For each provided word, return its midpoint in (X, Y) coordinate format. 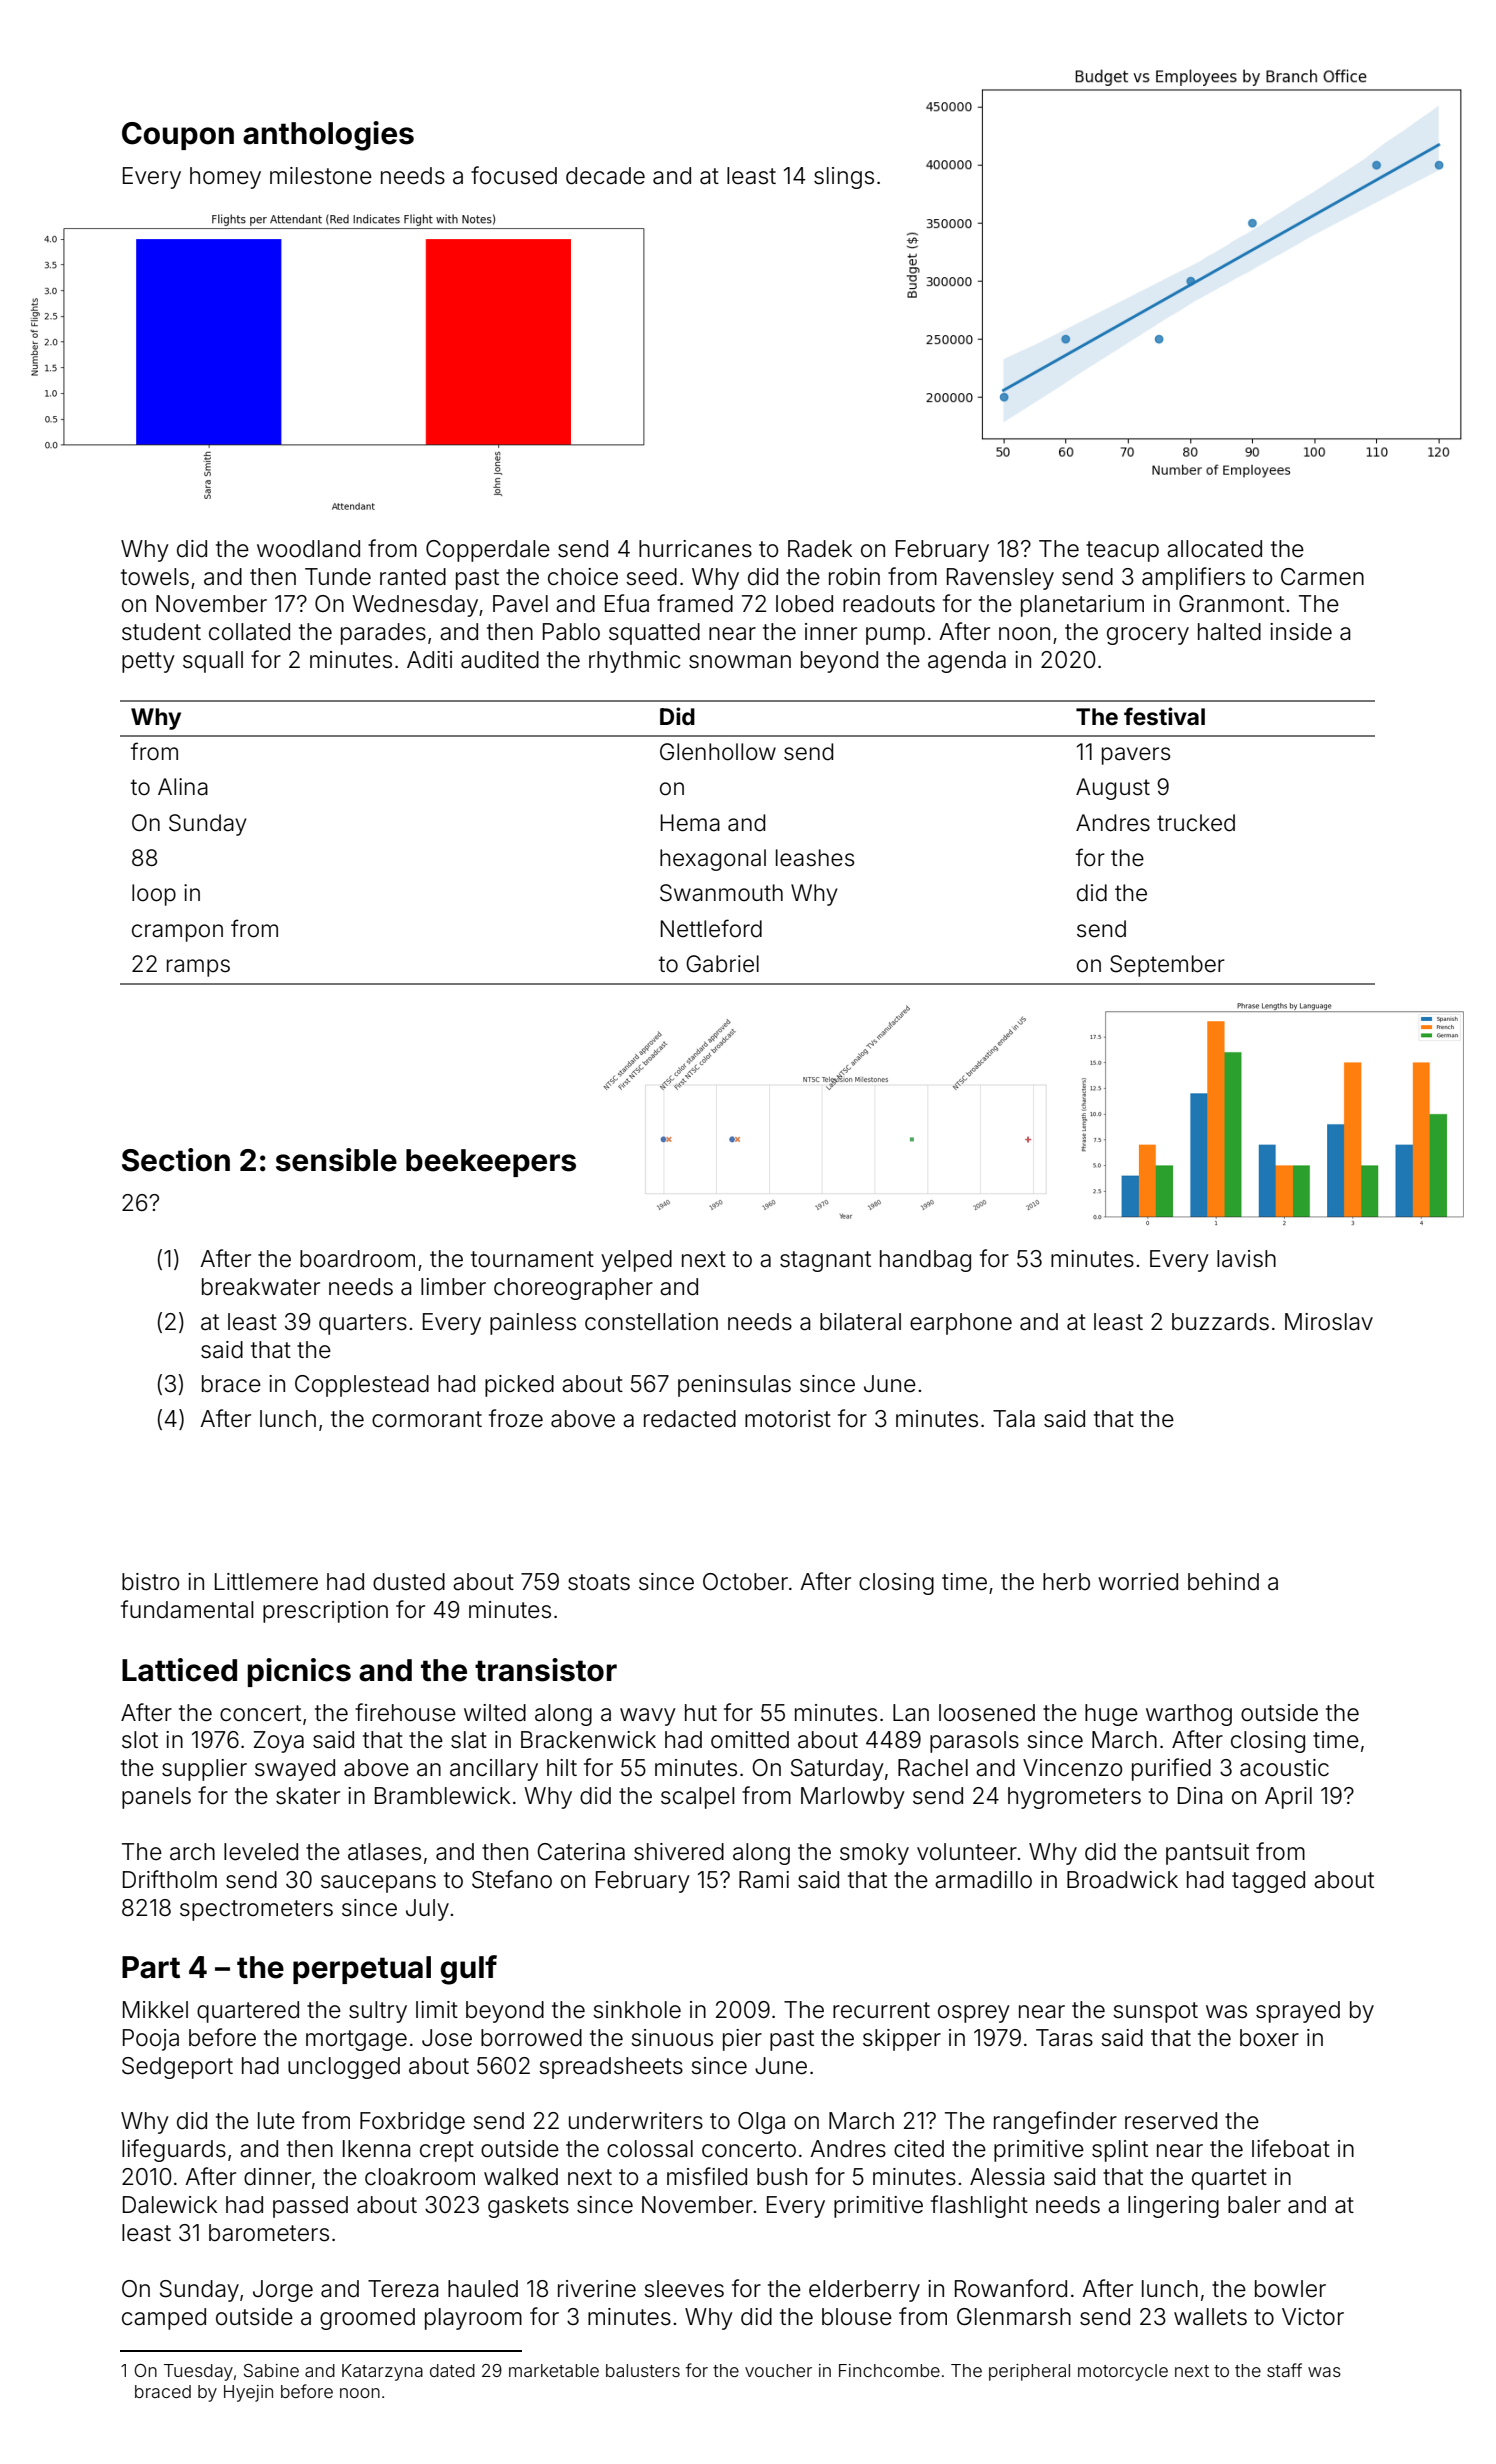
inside (1301, 632)
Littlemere (266, 1582)
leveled (261, 1852)
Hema (690, 823)
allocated (1214, 549)
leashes (815, 858)
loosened (987, 1713)
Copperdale (488, 551)
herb (1066, 1582)
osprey (974, 2014)
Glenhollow (718, 752)
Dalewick (170, 2205)
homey (225, 178)
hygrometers (1074, 1798)
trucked (1196, 823)
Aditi (429, 660)
